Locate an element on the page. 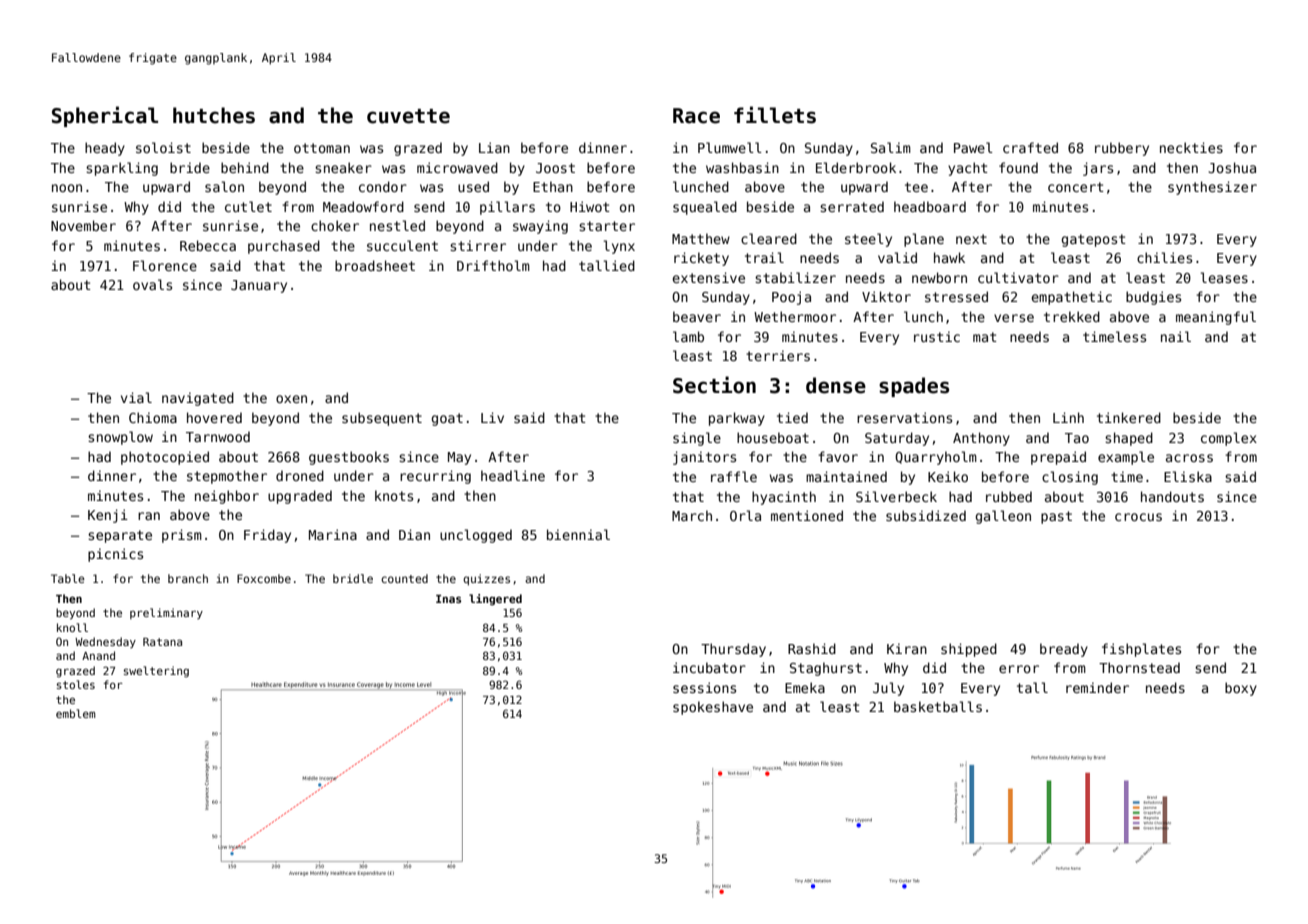 The height and width of the page is (924, 1308). trail is located at coordinates (764, 257).
